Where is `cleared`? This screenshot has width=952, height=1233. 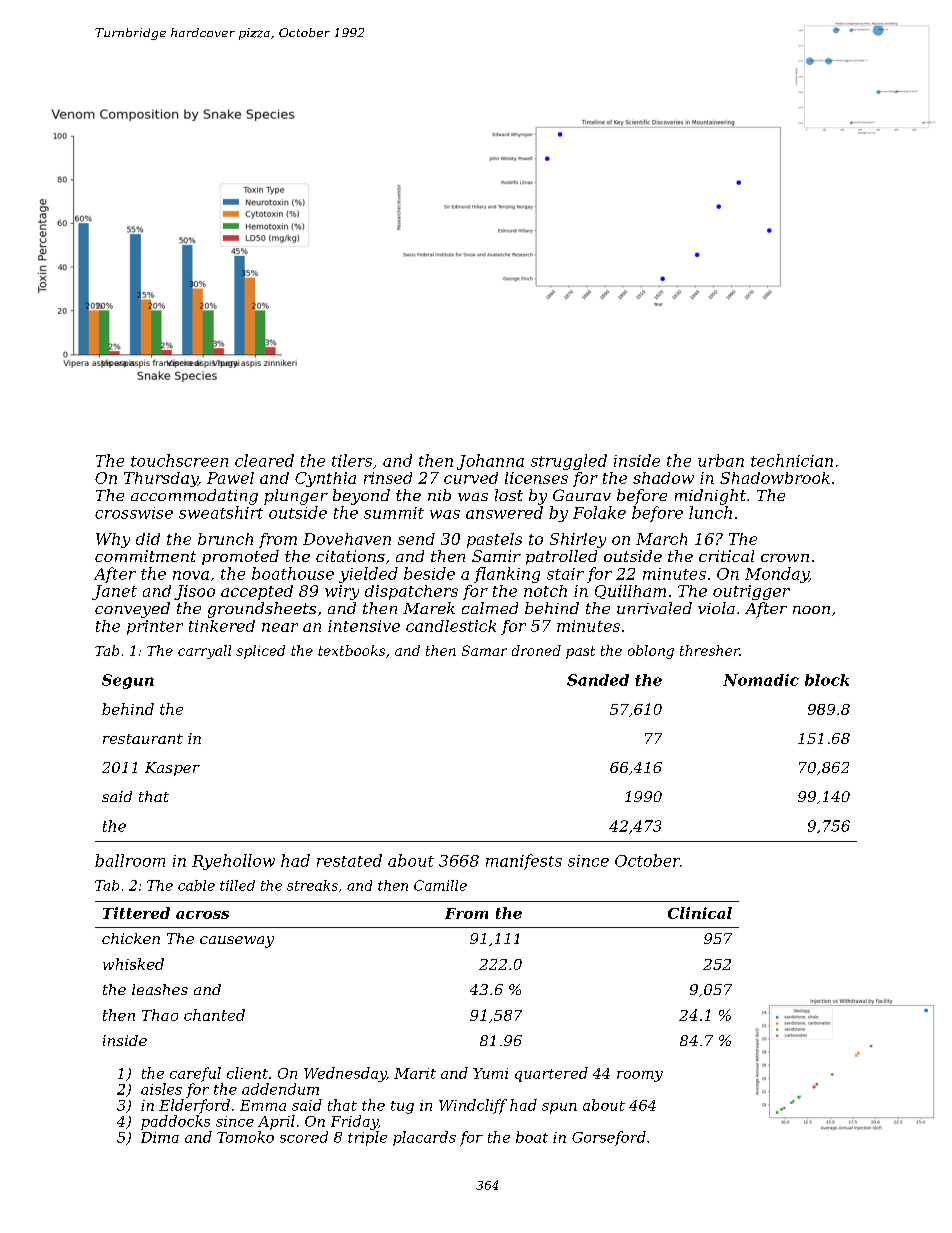
cleared is located at coordinates (264, 460).
